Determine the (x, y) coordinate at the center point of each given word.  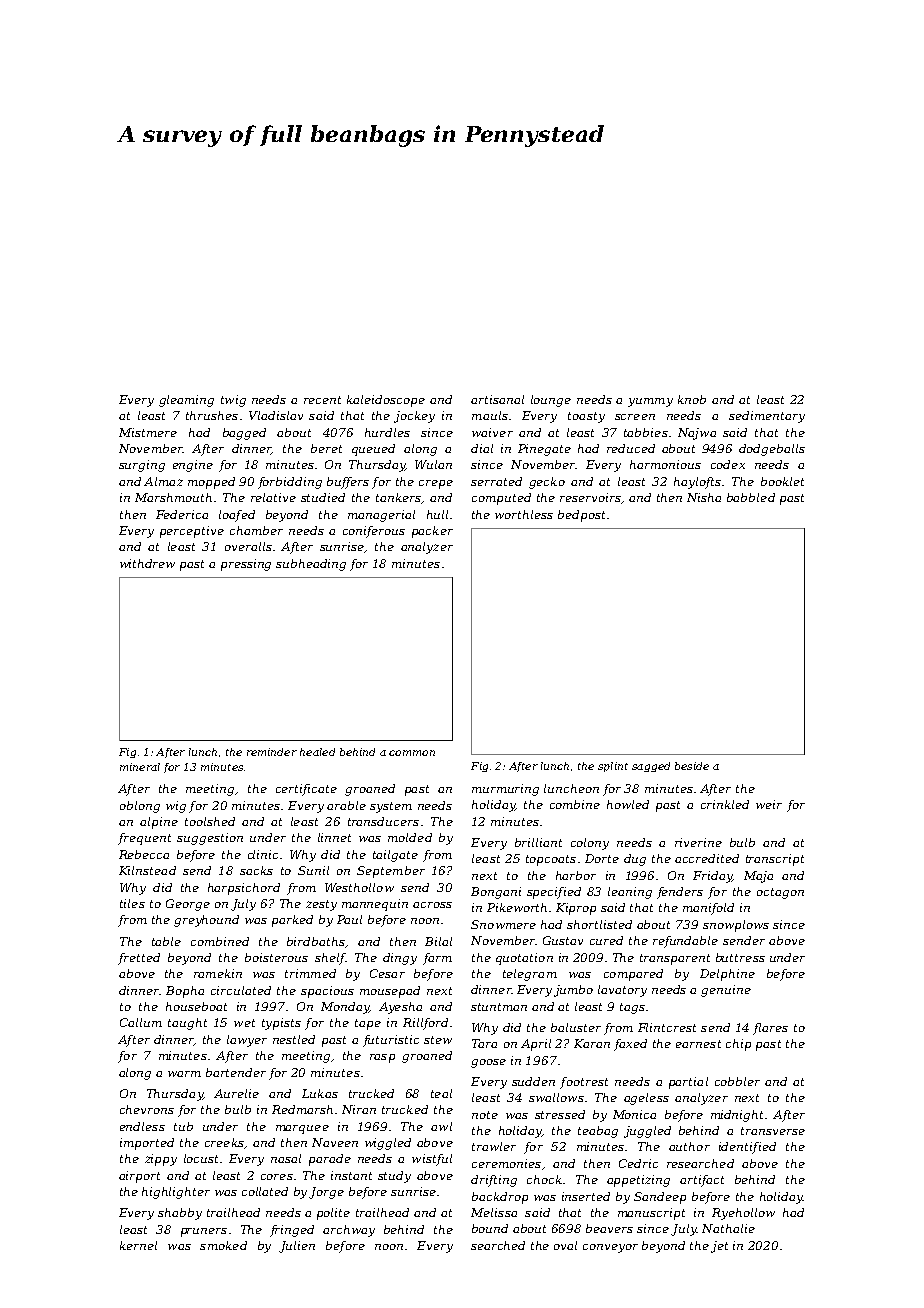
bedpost (581, 516)
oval (565, 1245)
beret (326, 448)
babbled (751, 497)
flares (770, 1029)
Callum (141, 1022)
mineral (140, 767)
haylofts (697, 483)
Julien (297, 1247)
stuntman (499, 1007)
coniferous (374, 532)
